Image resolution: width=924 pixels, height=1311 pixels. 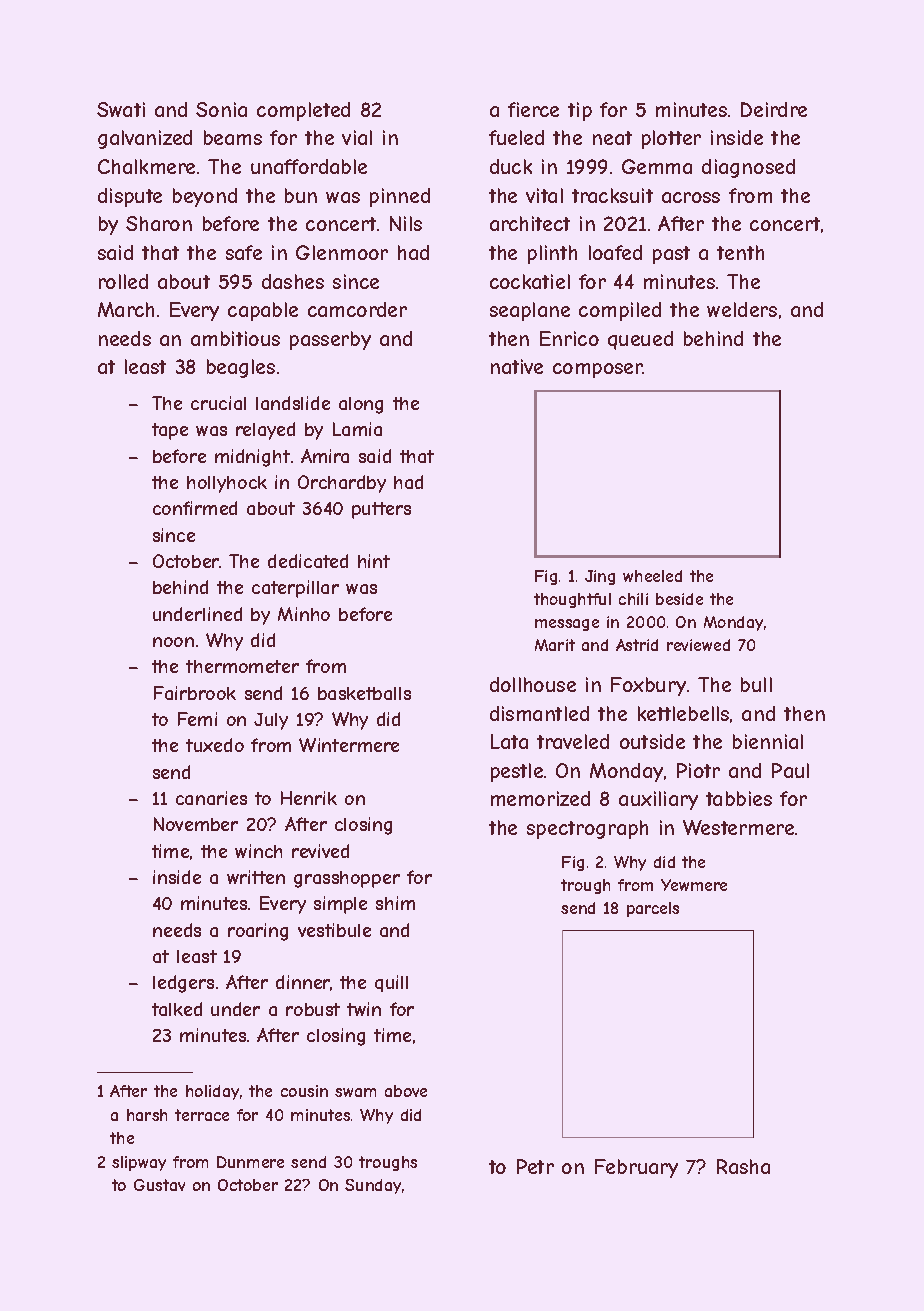 I want to click on kettlebells, so click(x=683, y=713).
